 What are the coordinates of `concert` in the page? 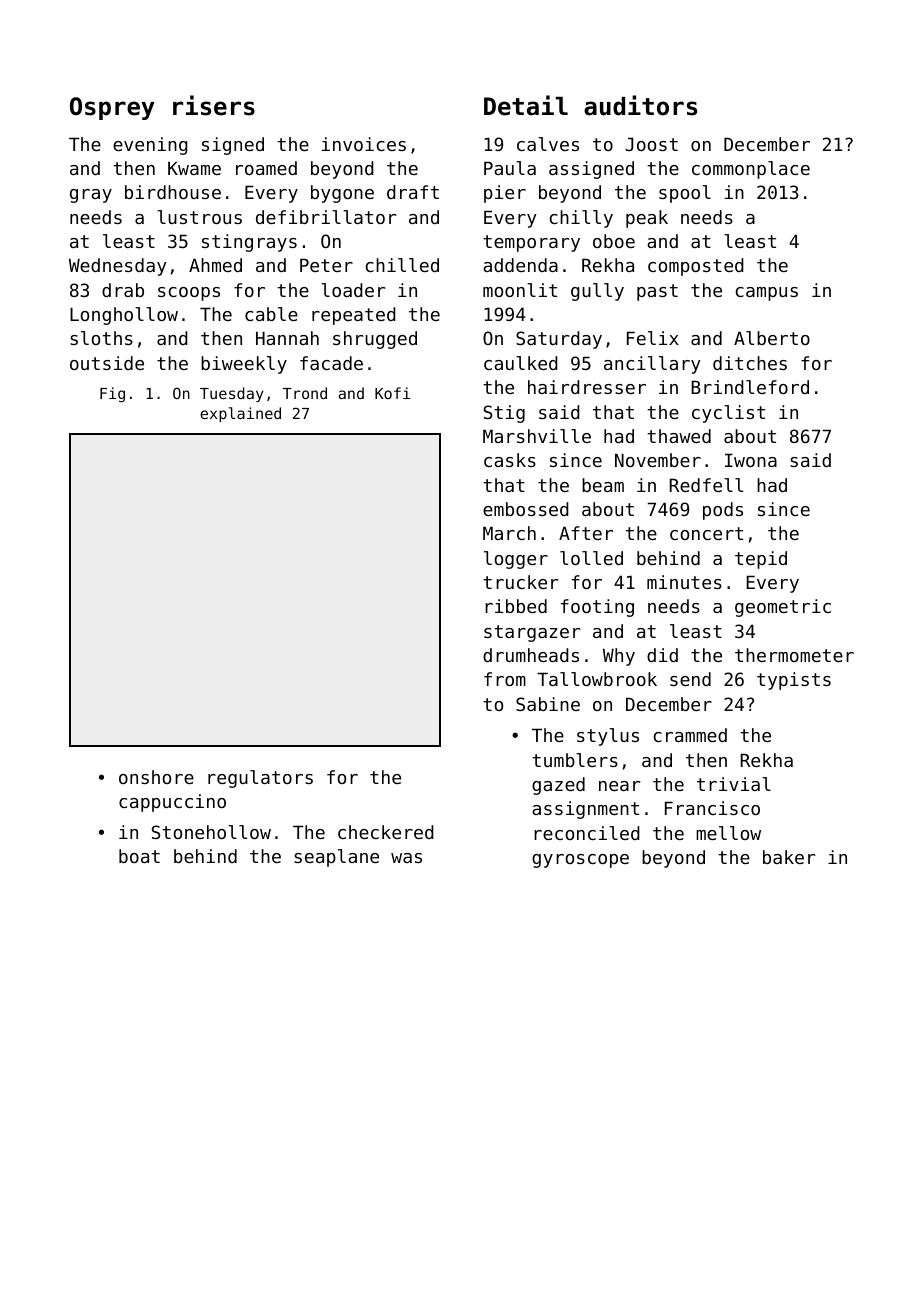 It's located at (706, 533).
